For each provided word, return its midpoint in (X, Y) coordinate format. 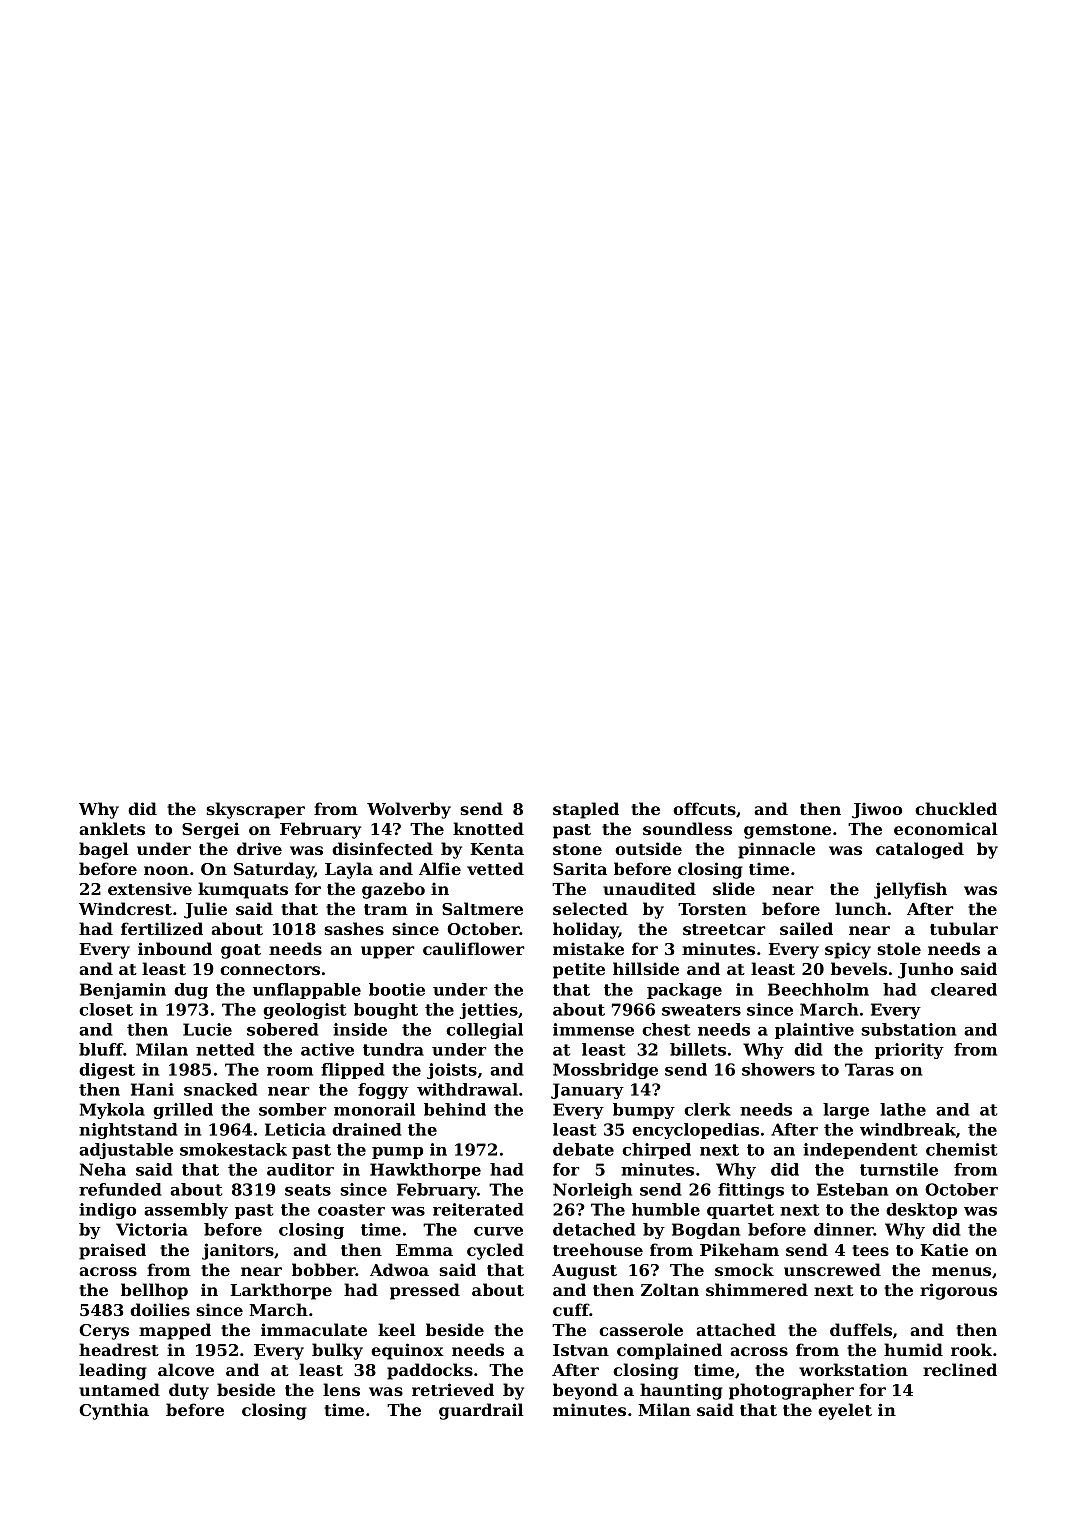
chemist (961, 1149)
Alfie (440, 868)
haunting (681, 1391)
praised (112, 1251)
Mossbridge (605, 1071)
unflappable (307, 991)
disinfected (382, 848)
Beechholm (818, 989)
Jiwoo (877, 810)
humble (666, 1209)
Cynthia (114, 1411)
